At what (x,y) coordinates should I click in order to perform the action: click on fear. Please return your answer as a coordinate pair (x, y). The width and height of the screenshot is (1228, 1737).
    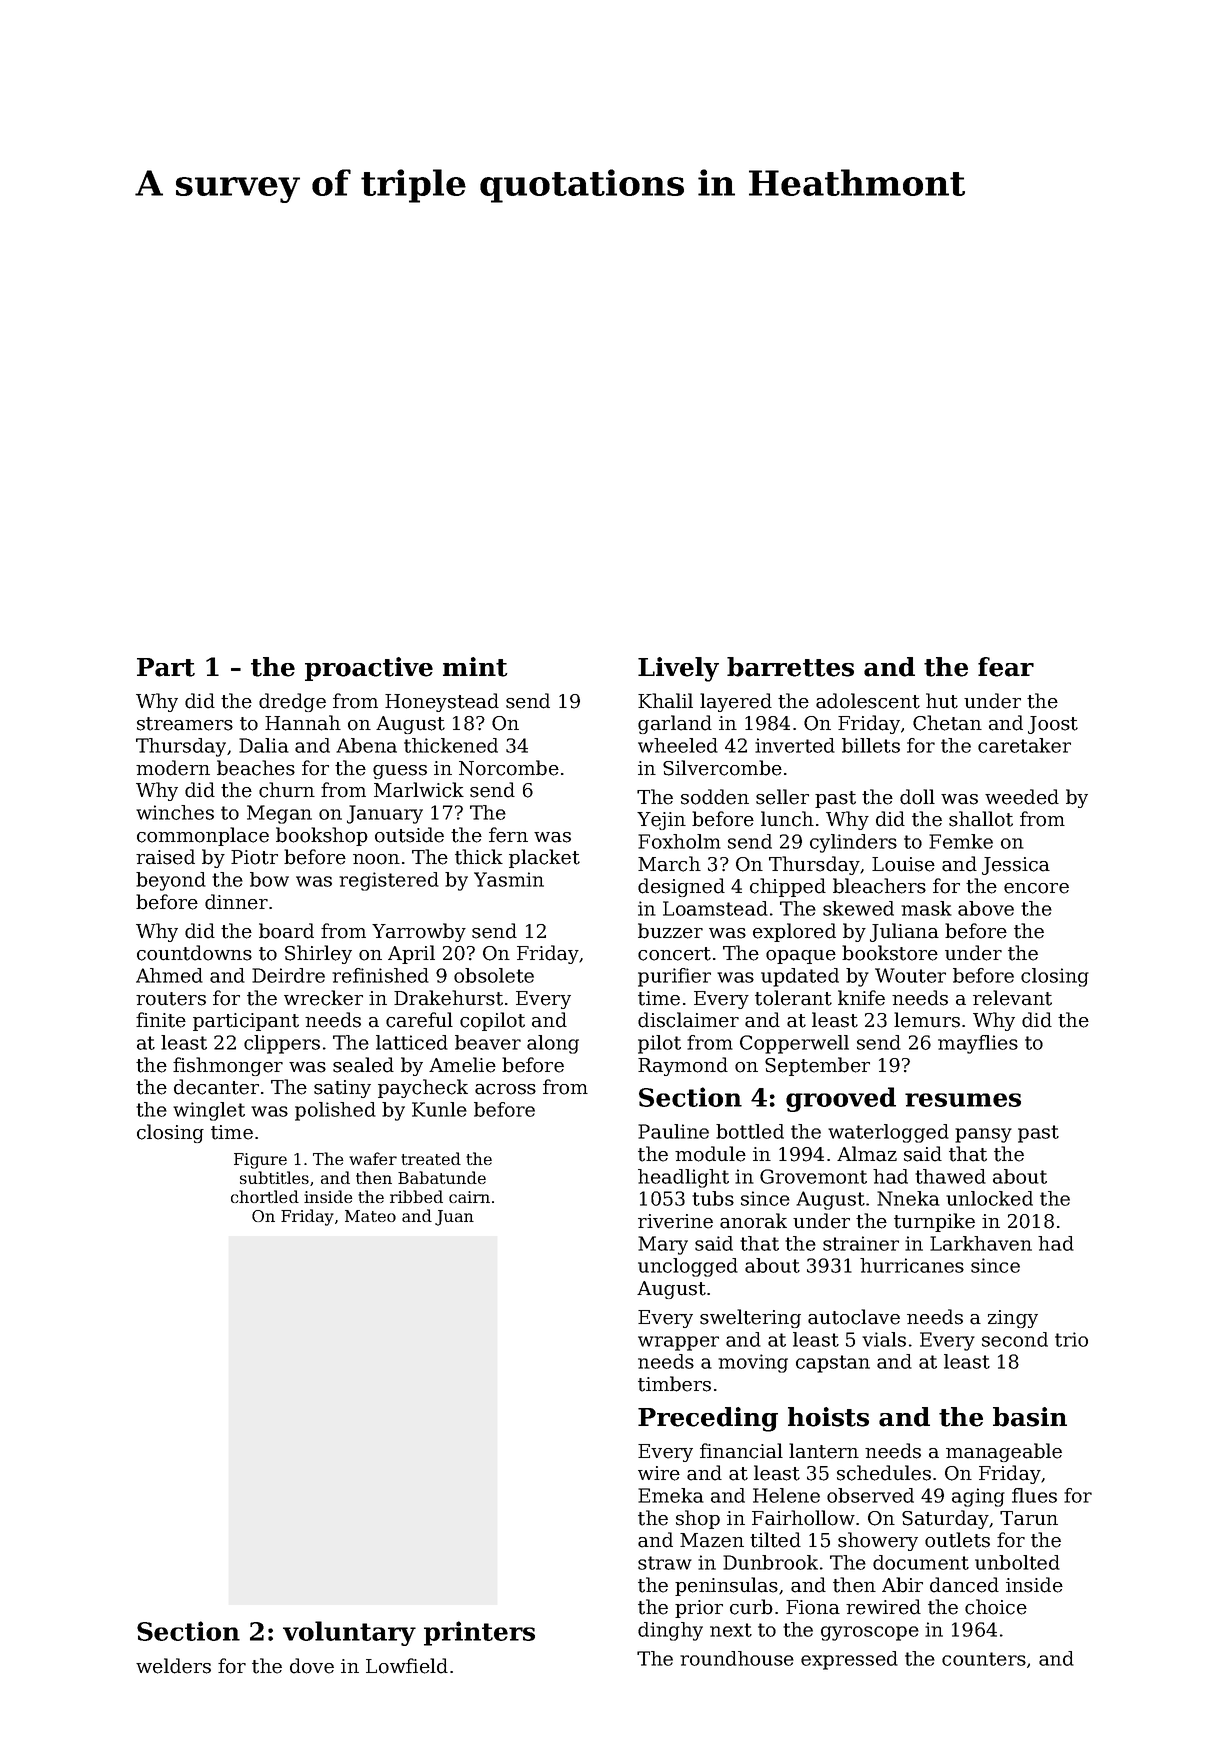
    Looking at the image, I should click on (1006, 667).
